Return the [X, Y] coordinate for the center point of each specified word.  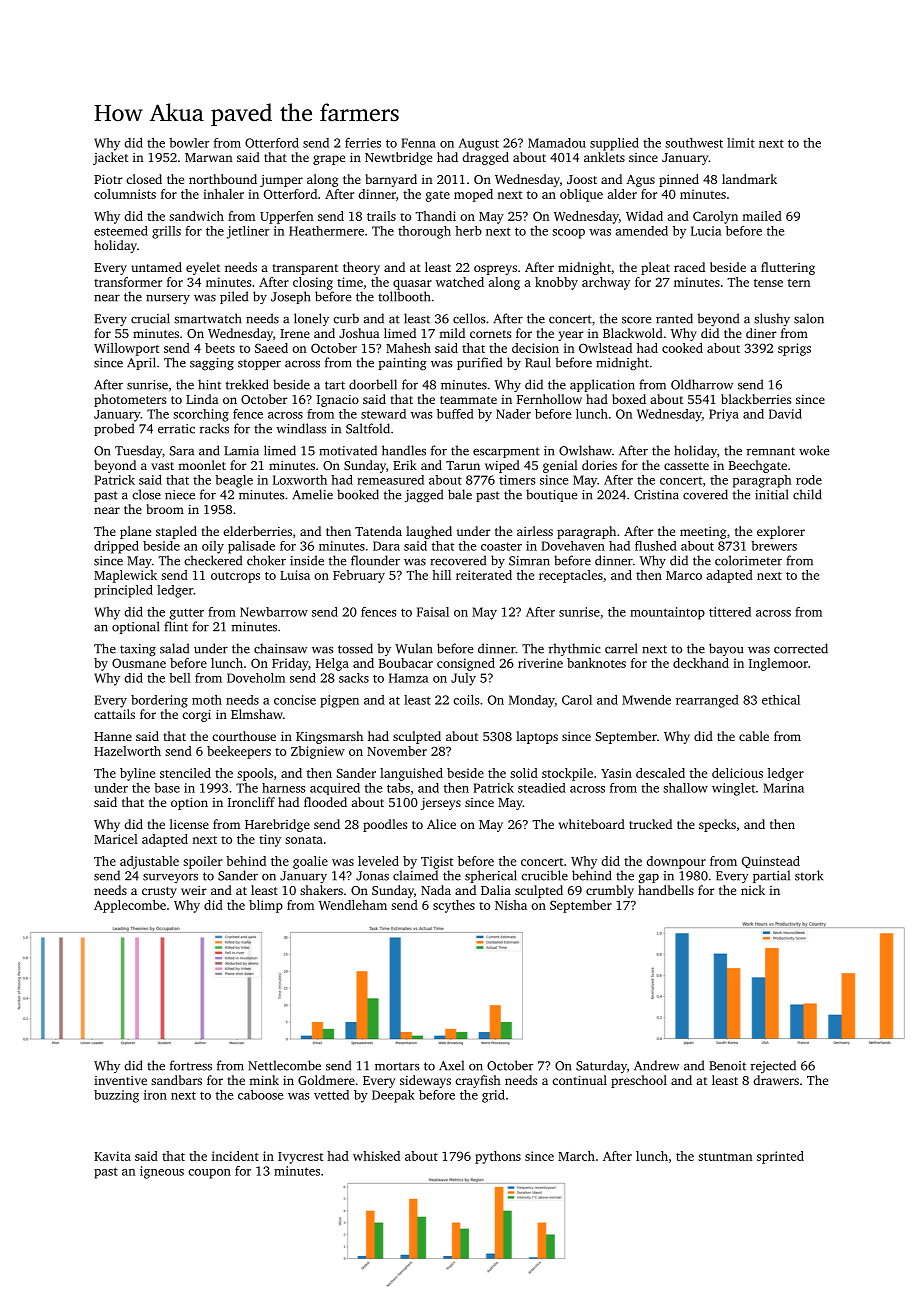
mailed [762, 216]
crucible [544, 875]
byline [137, 774]
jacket [110, 158]
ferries [363, 143]
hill [441, 575]
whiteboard [592, 824]
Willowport [126, 349]
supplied [614, 144]
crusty [159, 892]
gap [649, 878]
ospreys [495, 270]
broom [165, 509]
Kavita [112, 1156]
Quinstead [771, 862]
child [807, 494]
